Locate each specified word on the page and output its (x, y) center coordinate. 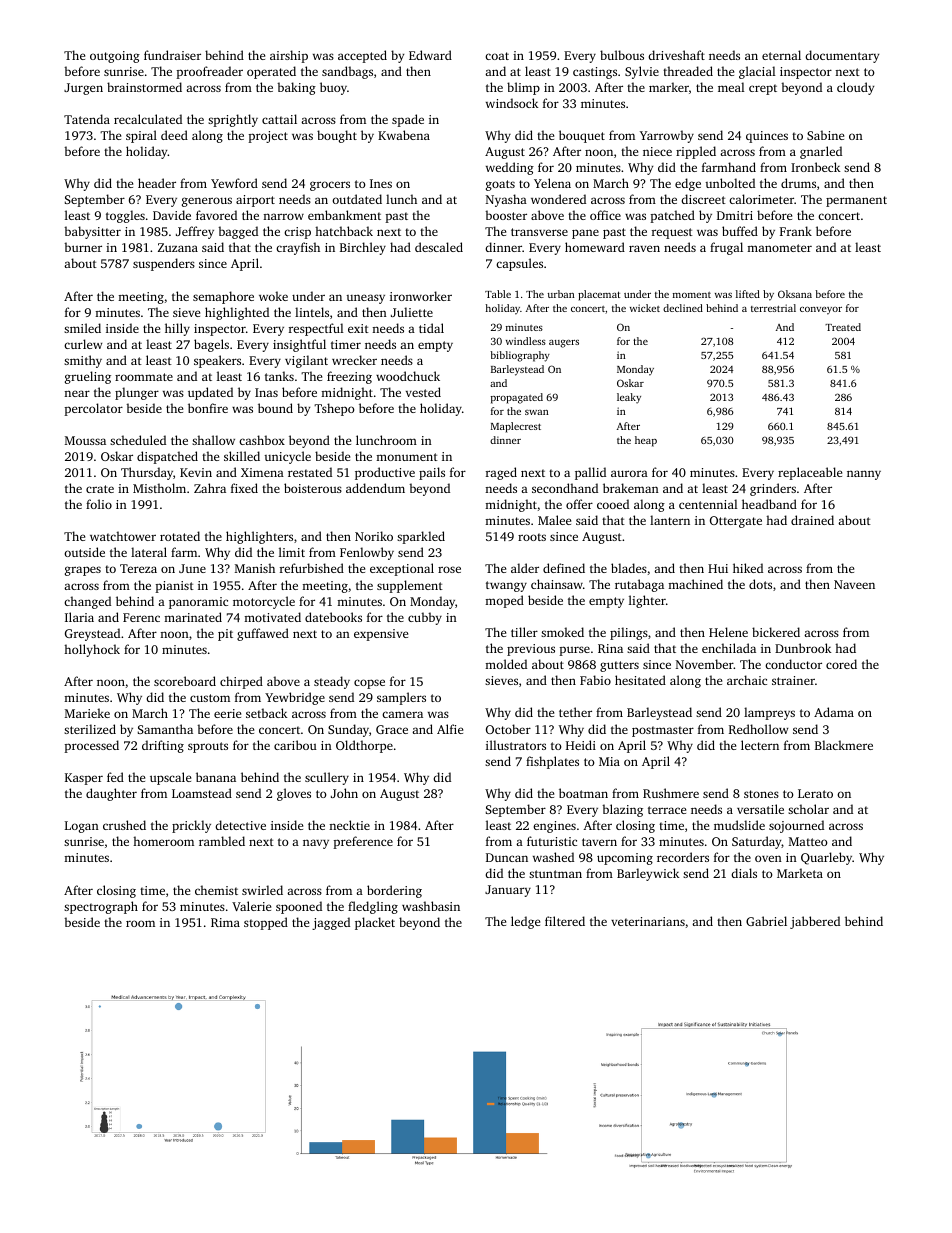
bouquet (582, 136)
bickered (776, 632)
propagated (517, 398)
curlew (83, 344)
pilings (629, 633)
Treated (843, 327)
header (157, 183)
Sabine (825, 135)
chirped (241, 682)
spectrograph (101, 907)
